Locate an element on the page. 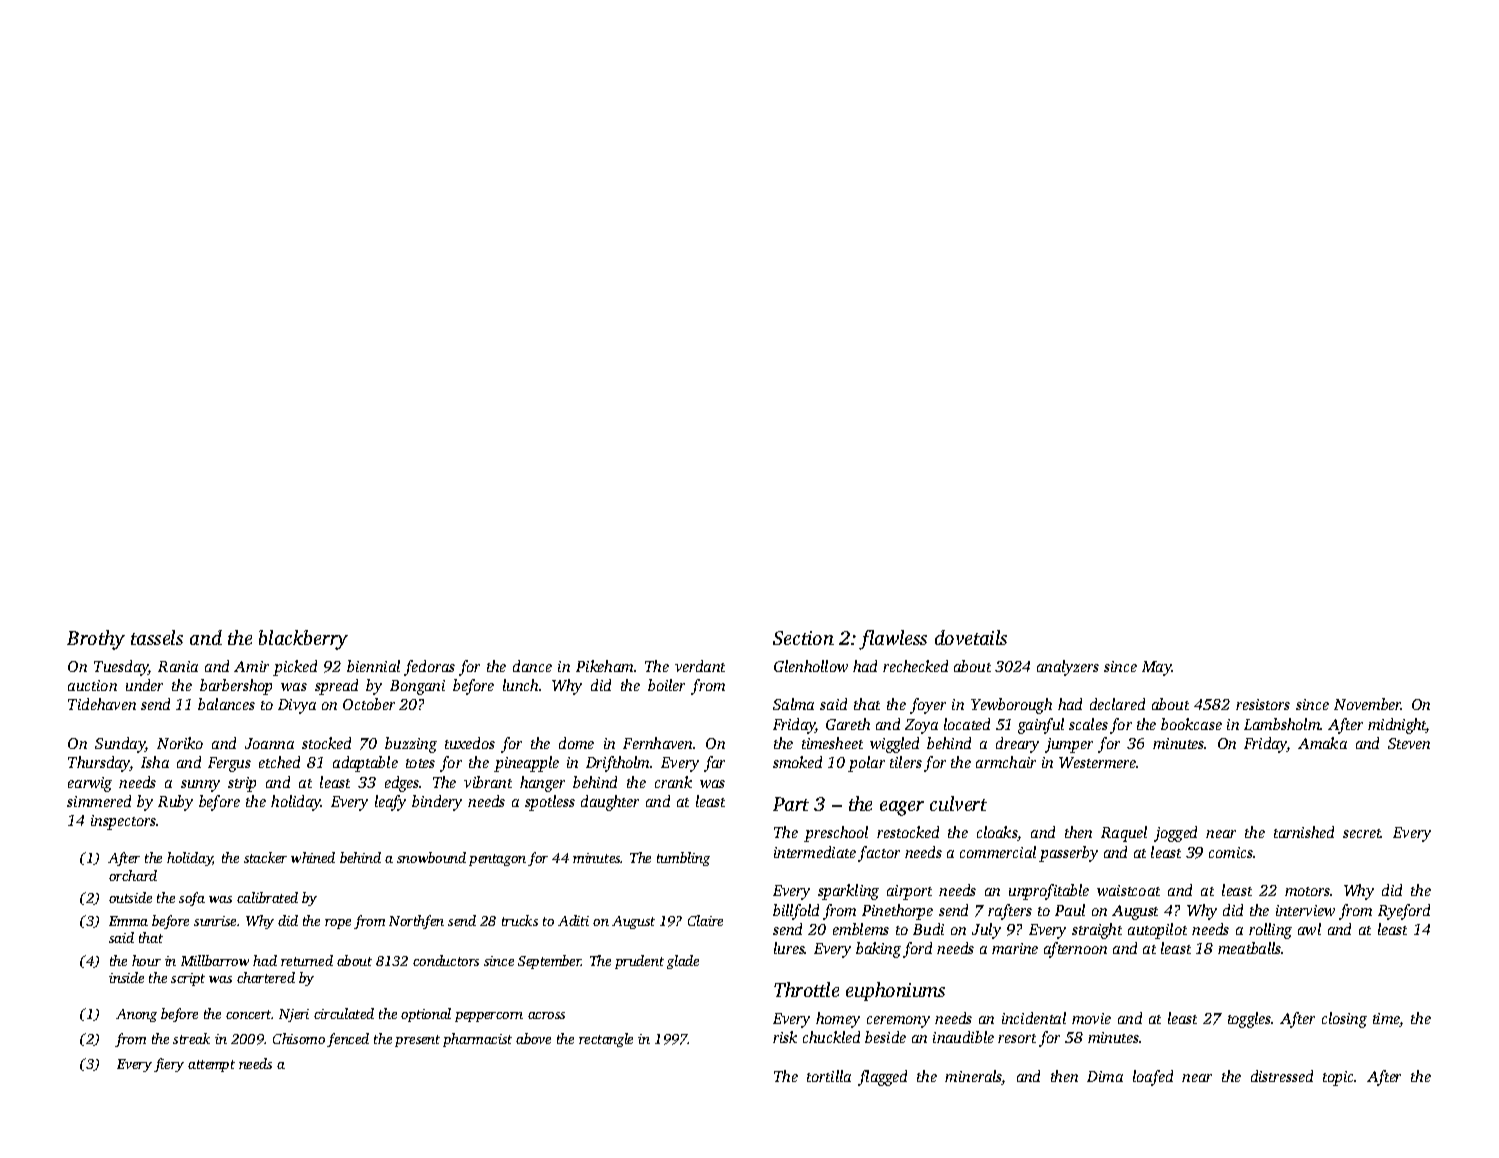 The height and width of the image is (1158, 1499). resistors is located at coordinates (1263, 704).
